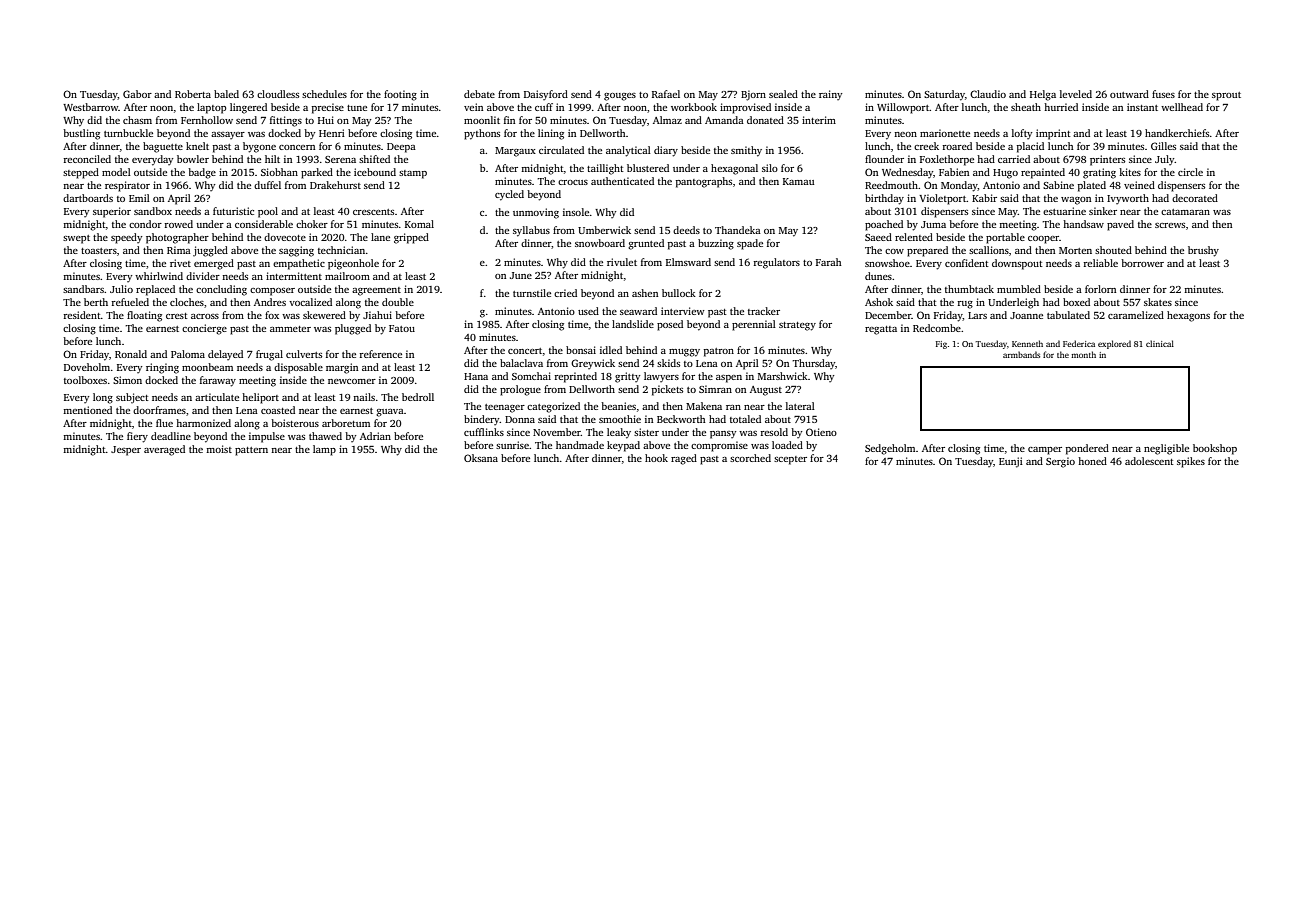  Describe the element at coordinates (800, 406) in the screenshot. I see `lateral` at that location.
